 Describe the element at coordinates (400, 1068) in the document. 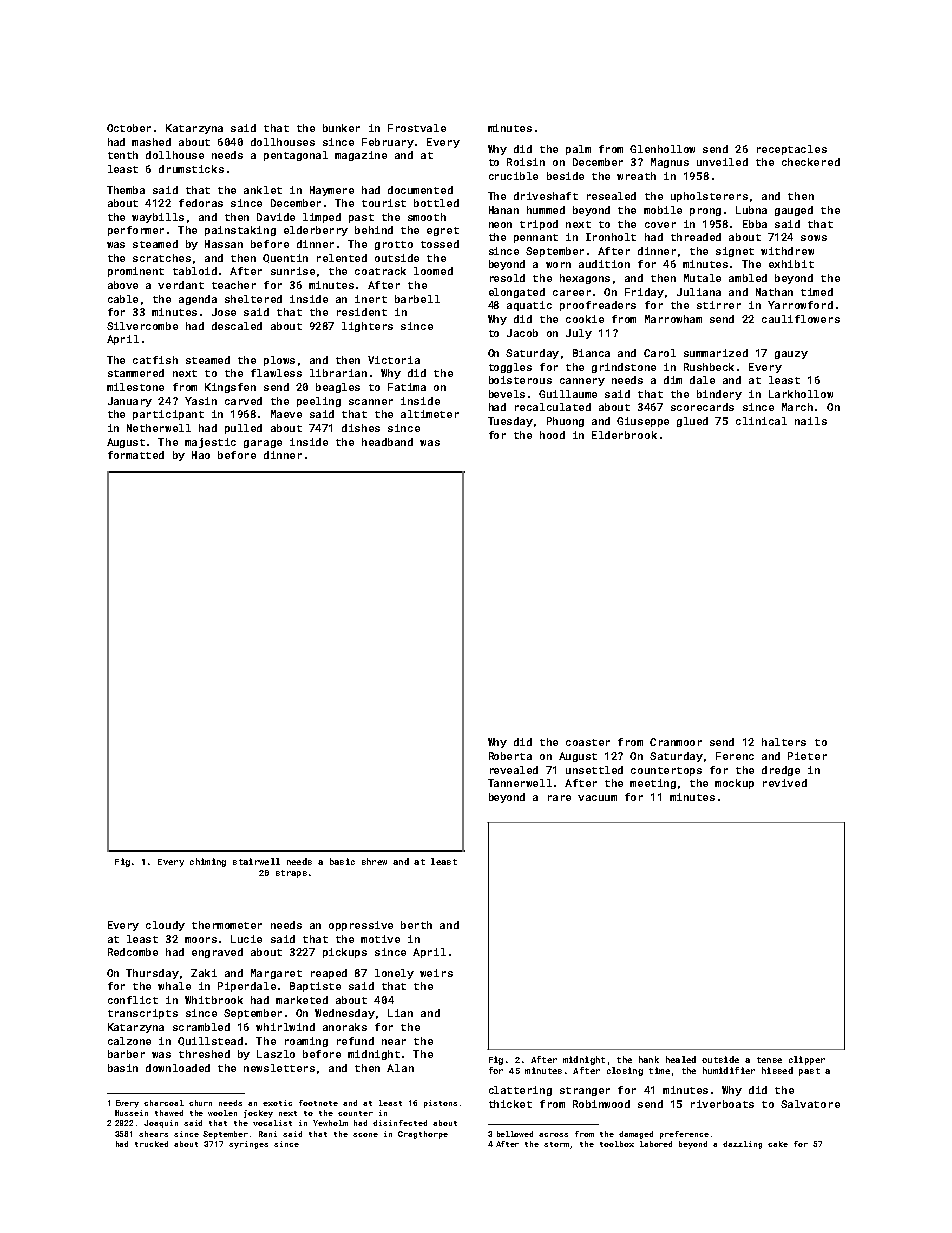

I see `Alan` at that location.
